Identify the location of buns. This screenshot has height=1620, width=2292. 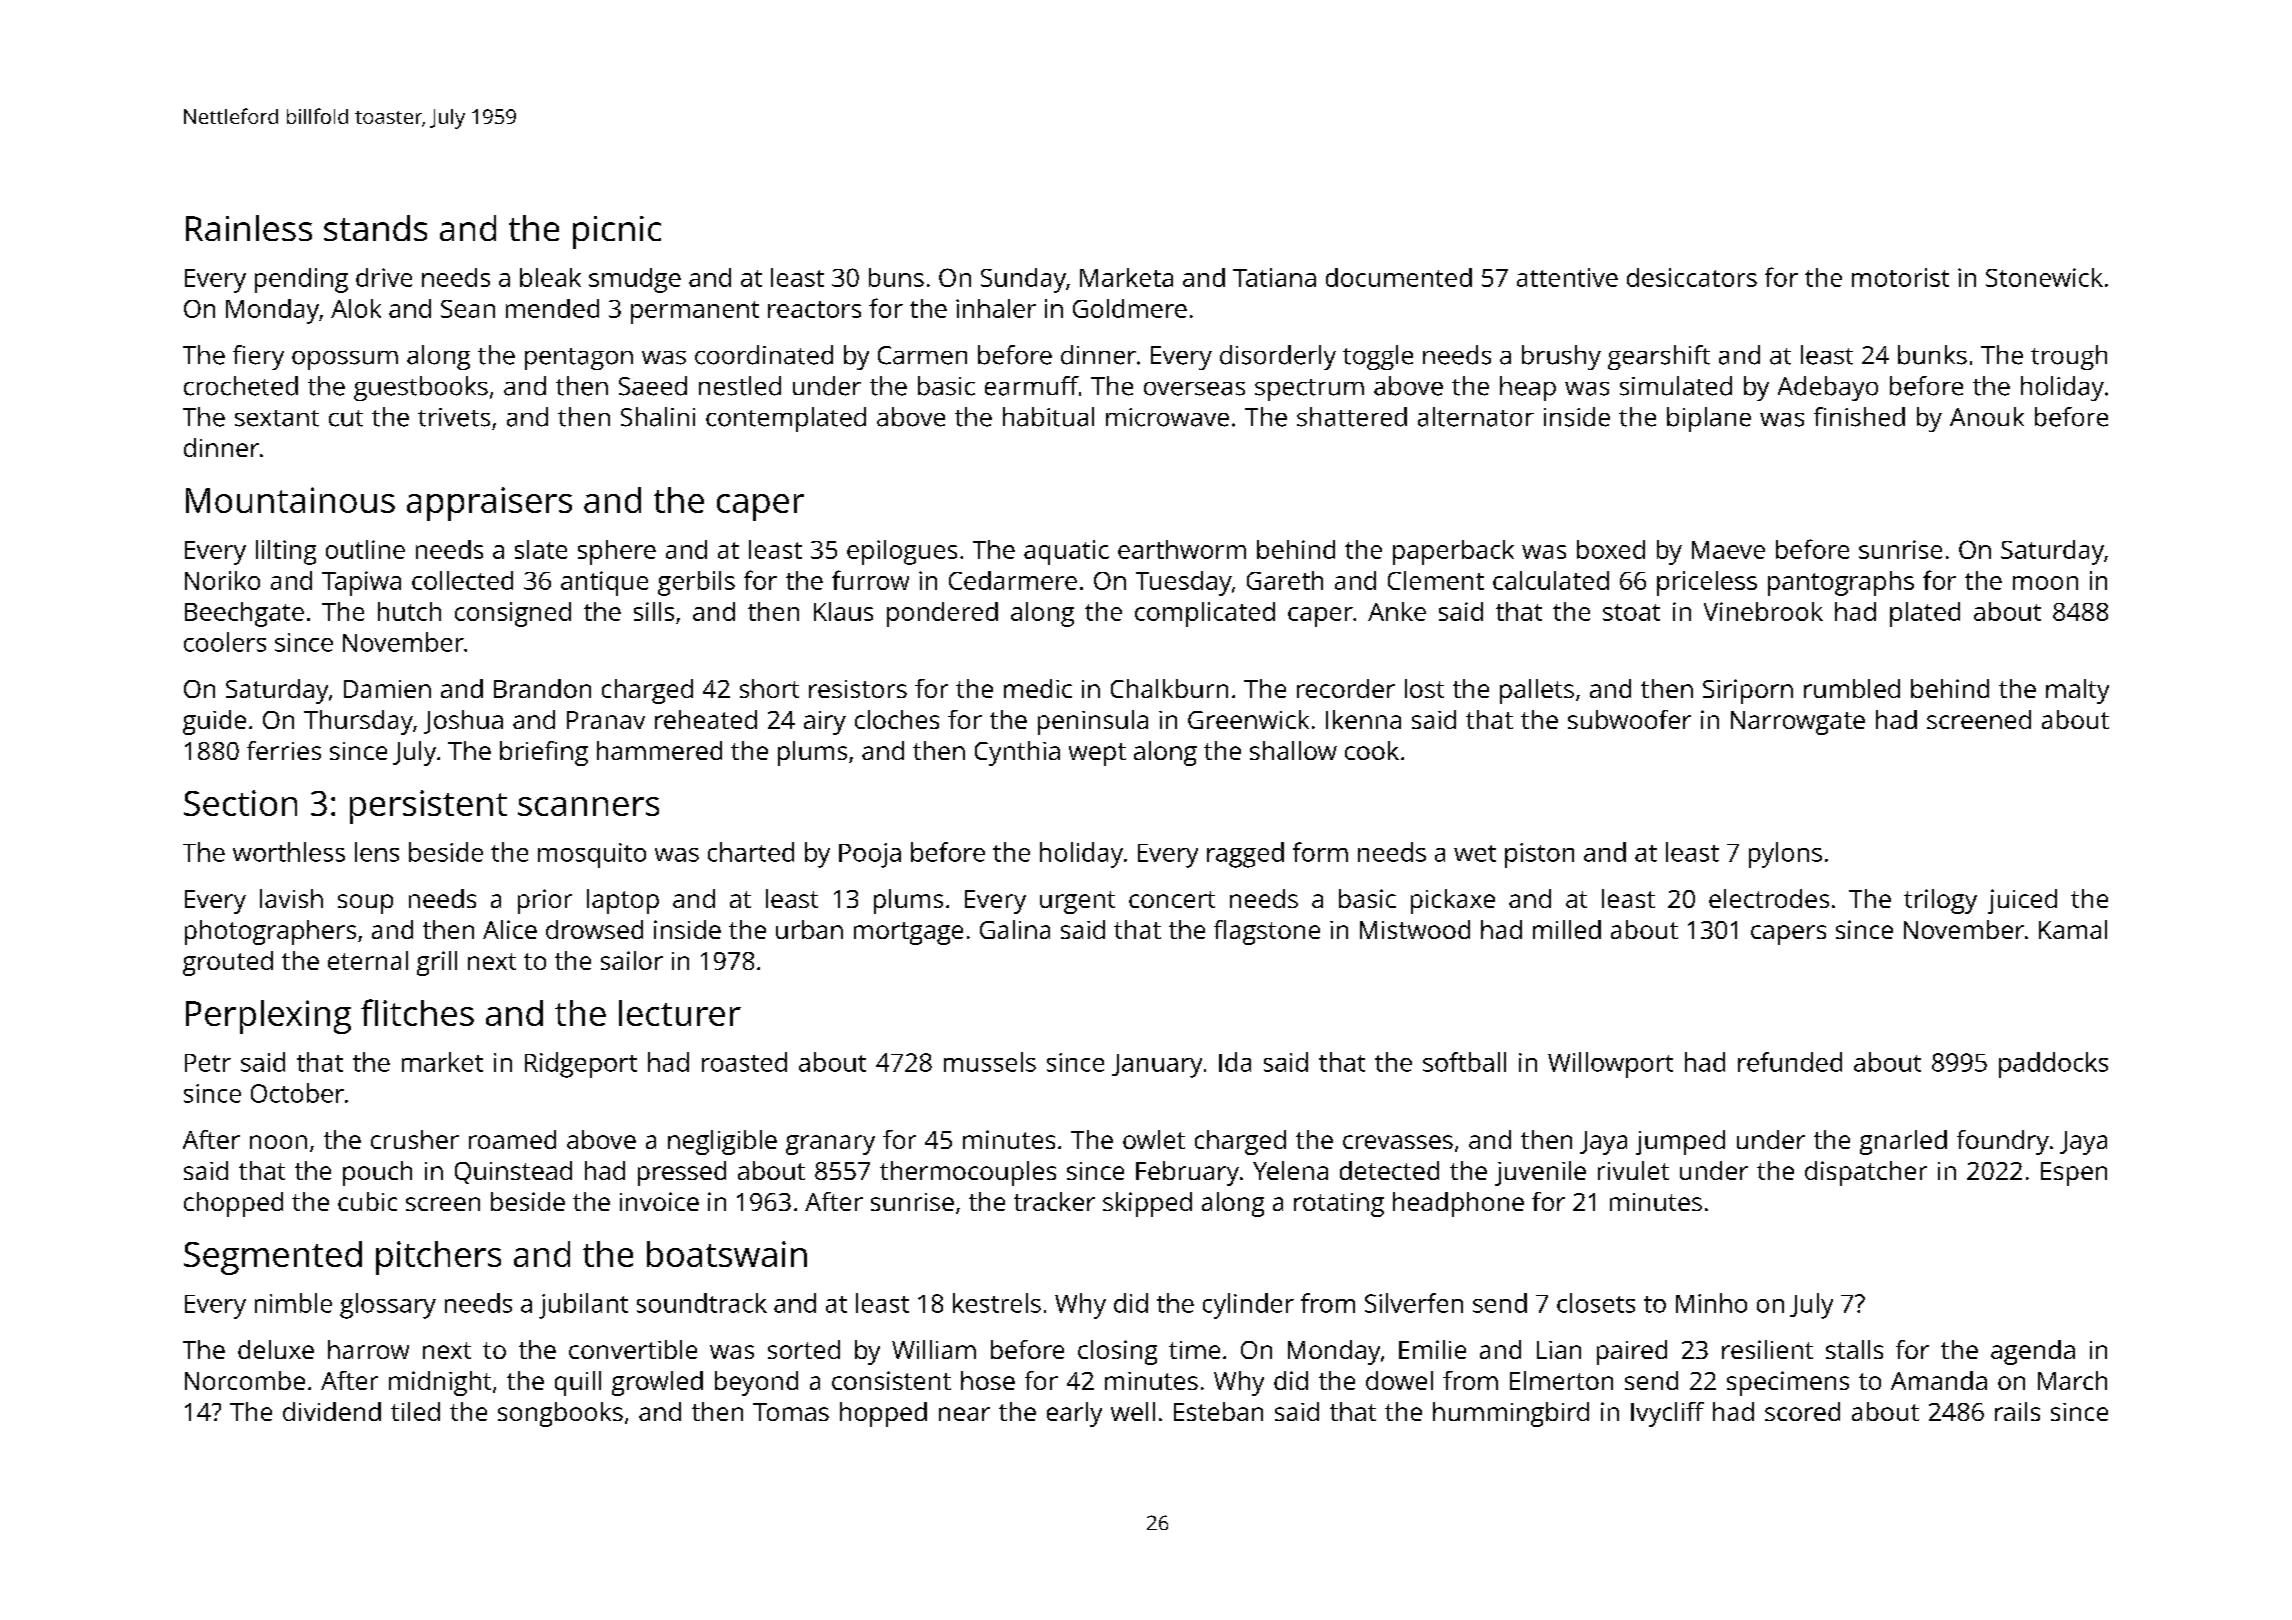
(896, 277).
